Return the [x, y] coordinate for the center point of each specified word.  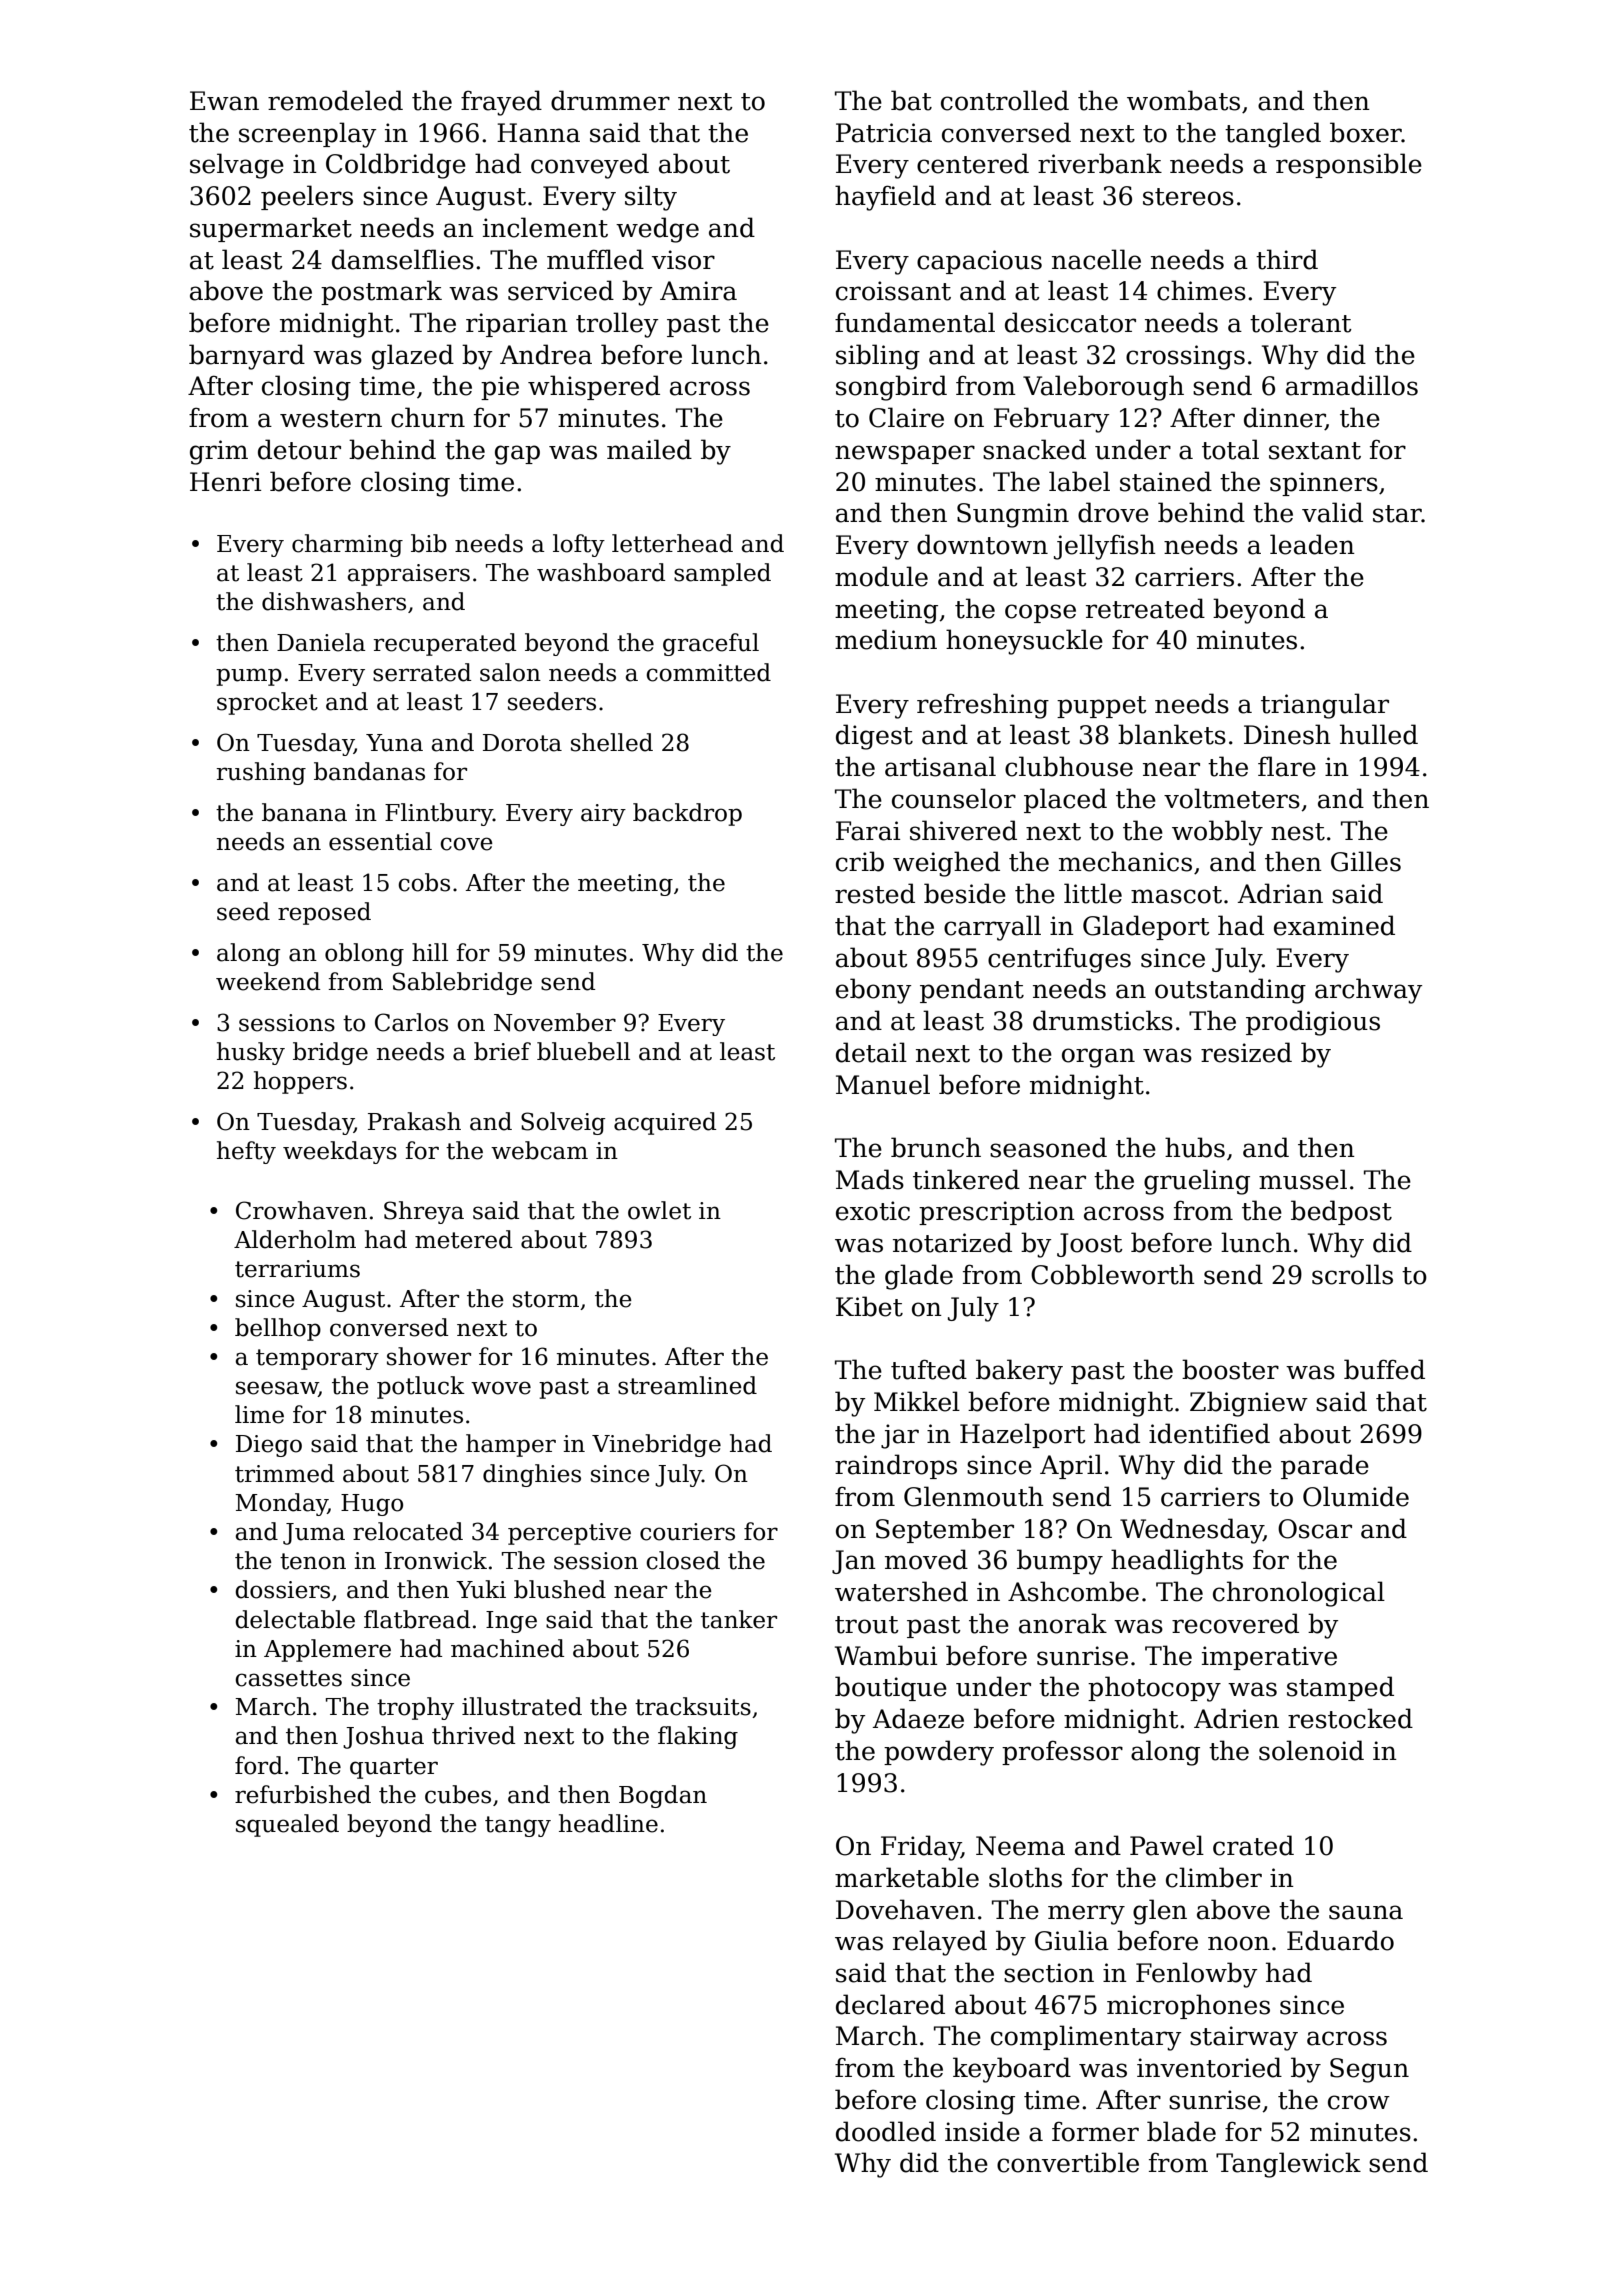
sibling [878, 357]
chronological [1299, 1594]
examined [1334, 925]
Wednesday [1192, 1531]
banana [304, 812]
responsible [1349, 165]
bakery [1019, 1372]
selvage [237, 166]
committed [708, 672]
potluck [421, 1387]
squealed [287, 1825]
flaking [698, 1737]
